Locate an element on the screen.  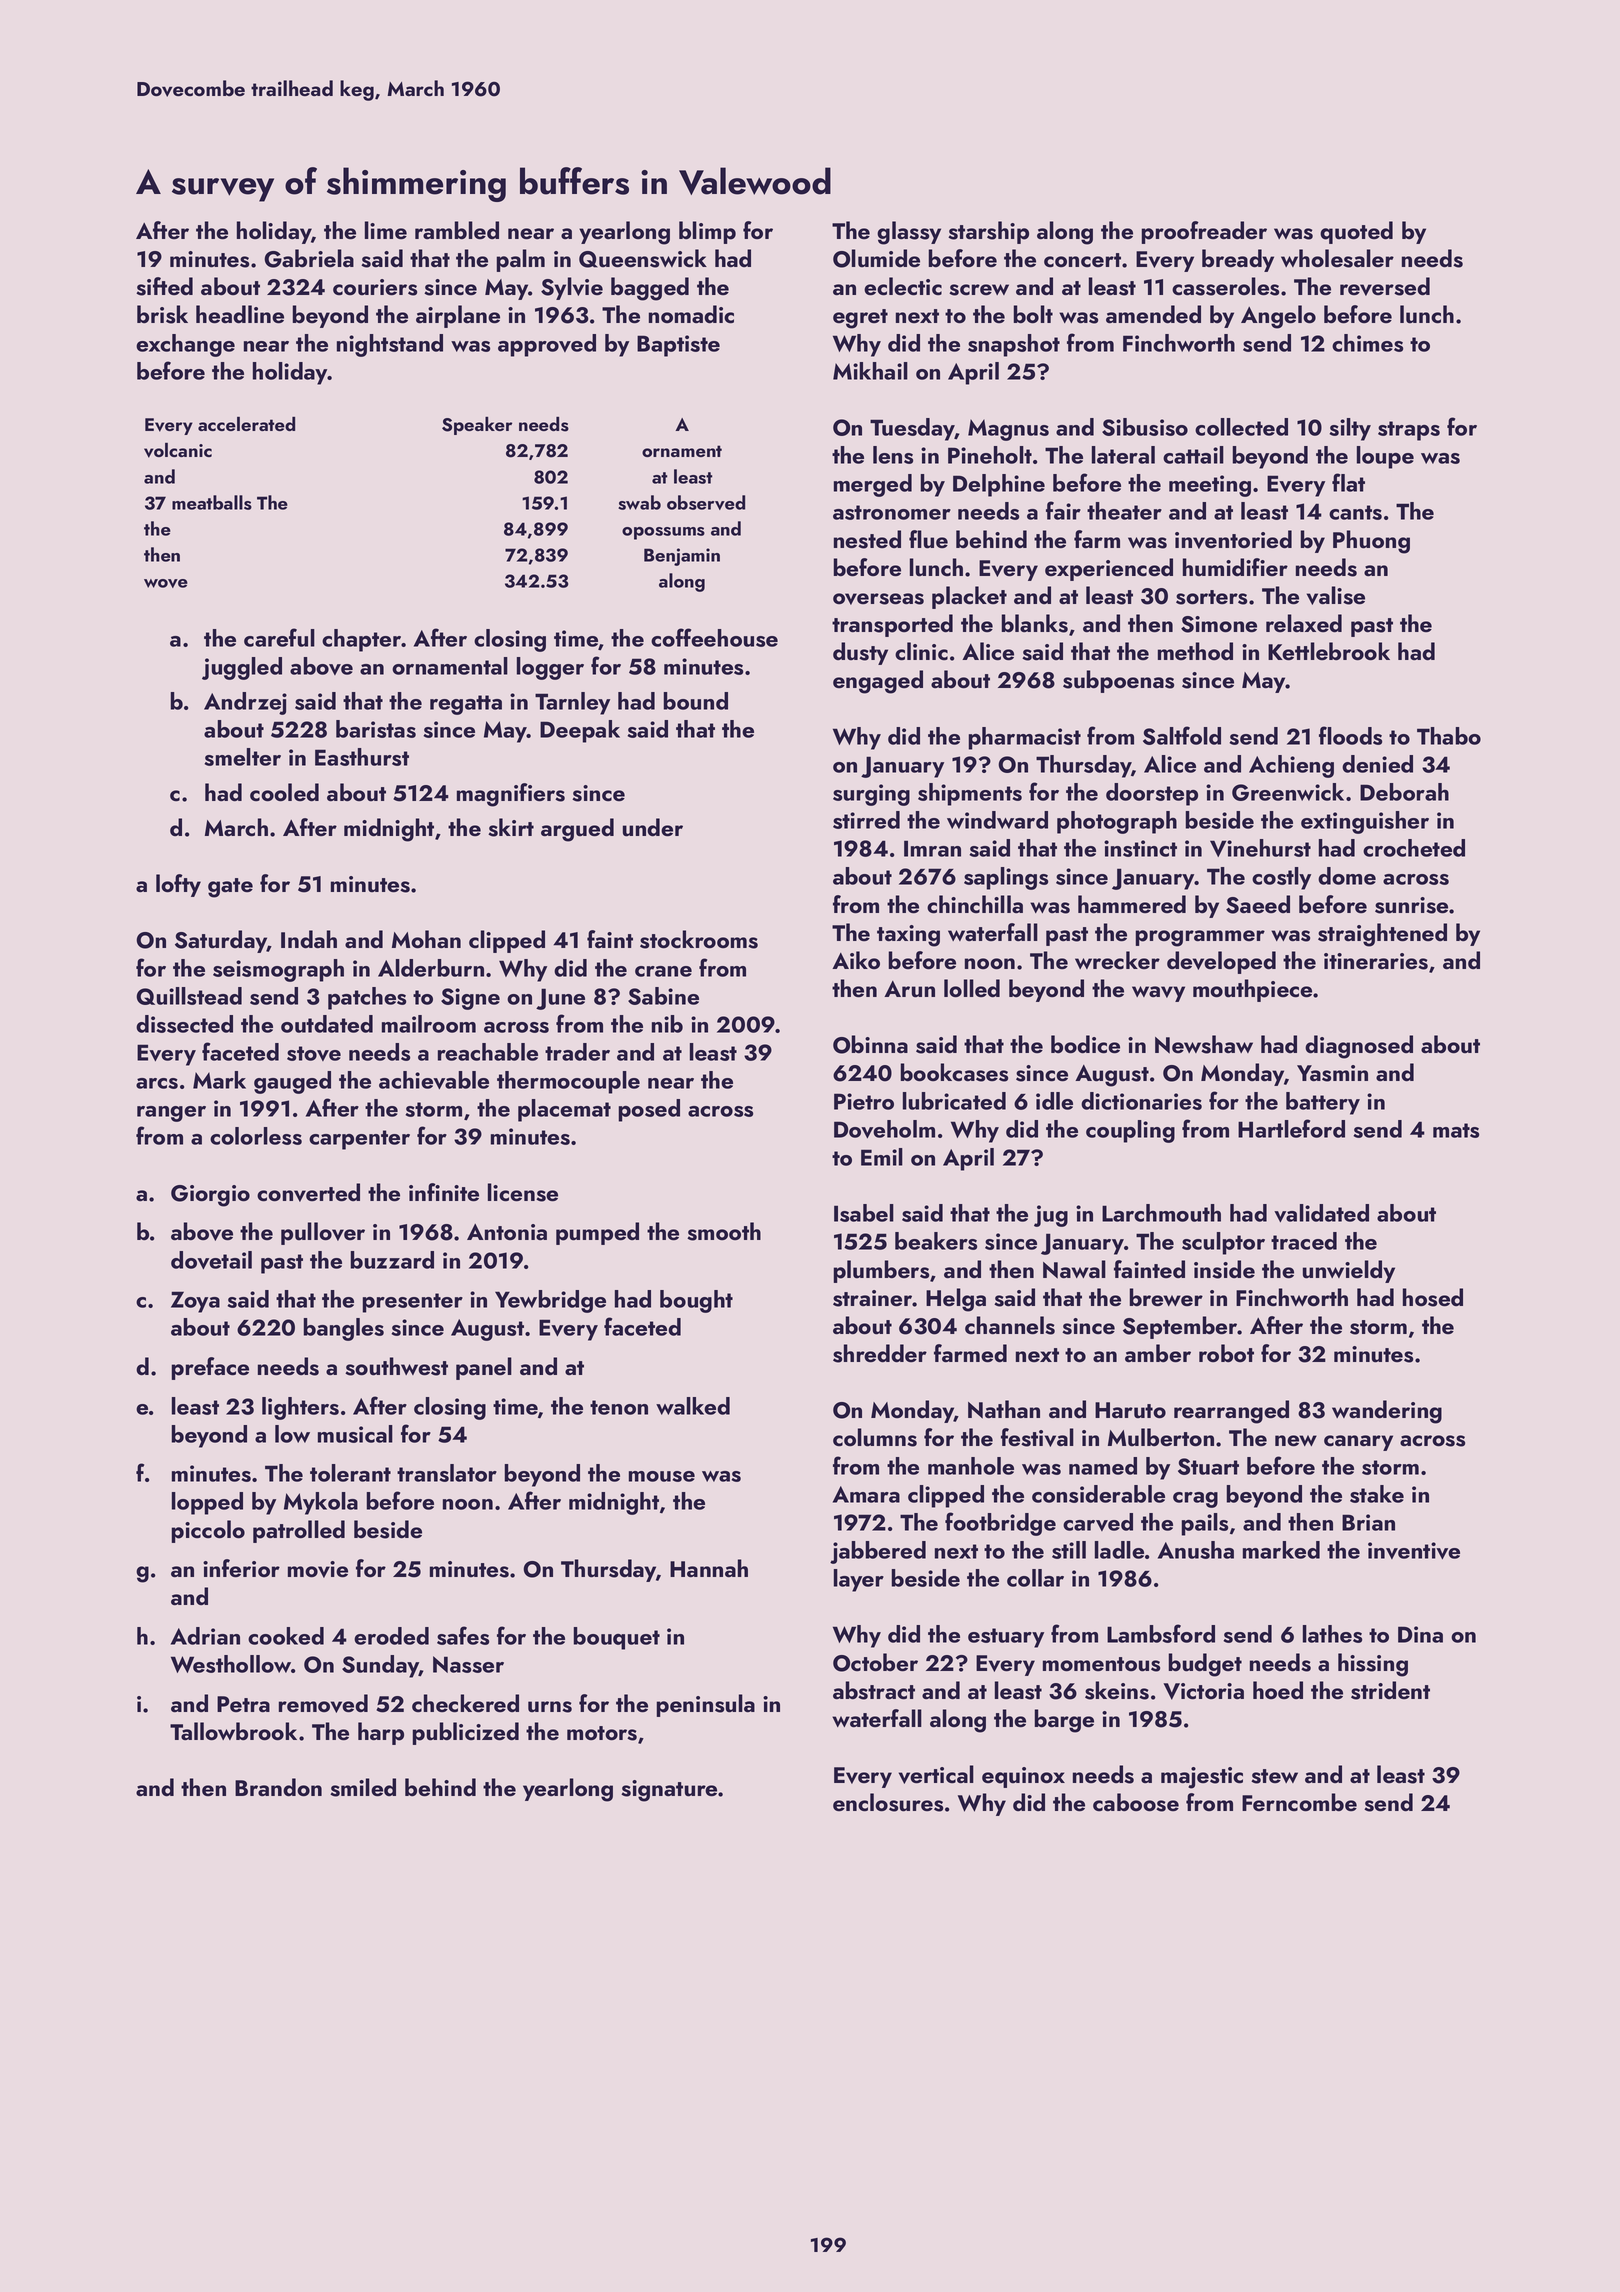
meatballs is located at coordinates (212, 502).
